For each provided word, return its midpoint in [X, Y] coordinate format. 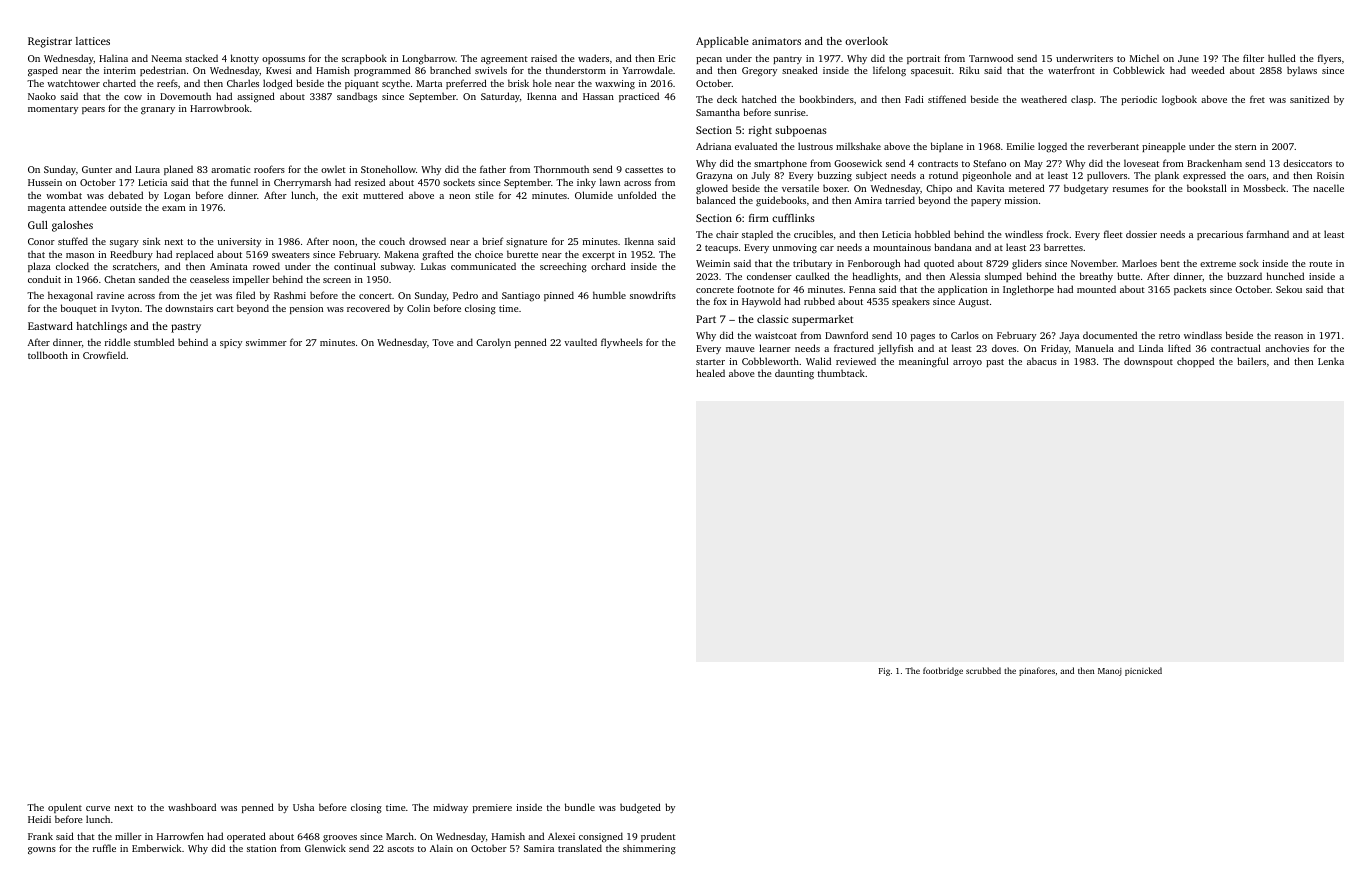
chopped [1195, 362]
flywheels [622, 343]
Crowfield [104, 355]
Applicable [722, 42]
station [261, 848]
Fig [884, 672]
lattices [93, 41]
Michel [1144, 58]
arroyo [967, 363]
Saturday [500, 97]
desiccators [1307, 163]
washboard [192, 807]
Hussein [45, 182]
